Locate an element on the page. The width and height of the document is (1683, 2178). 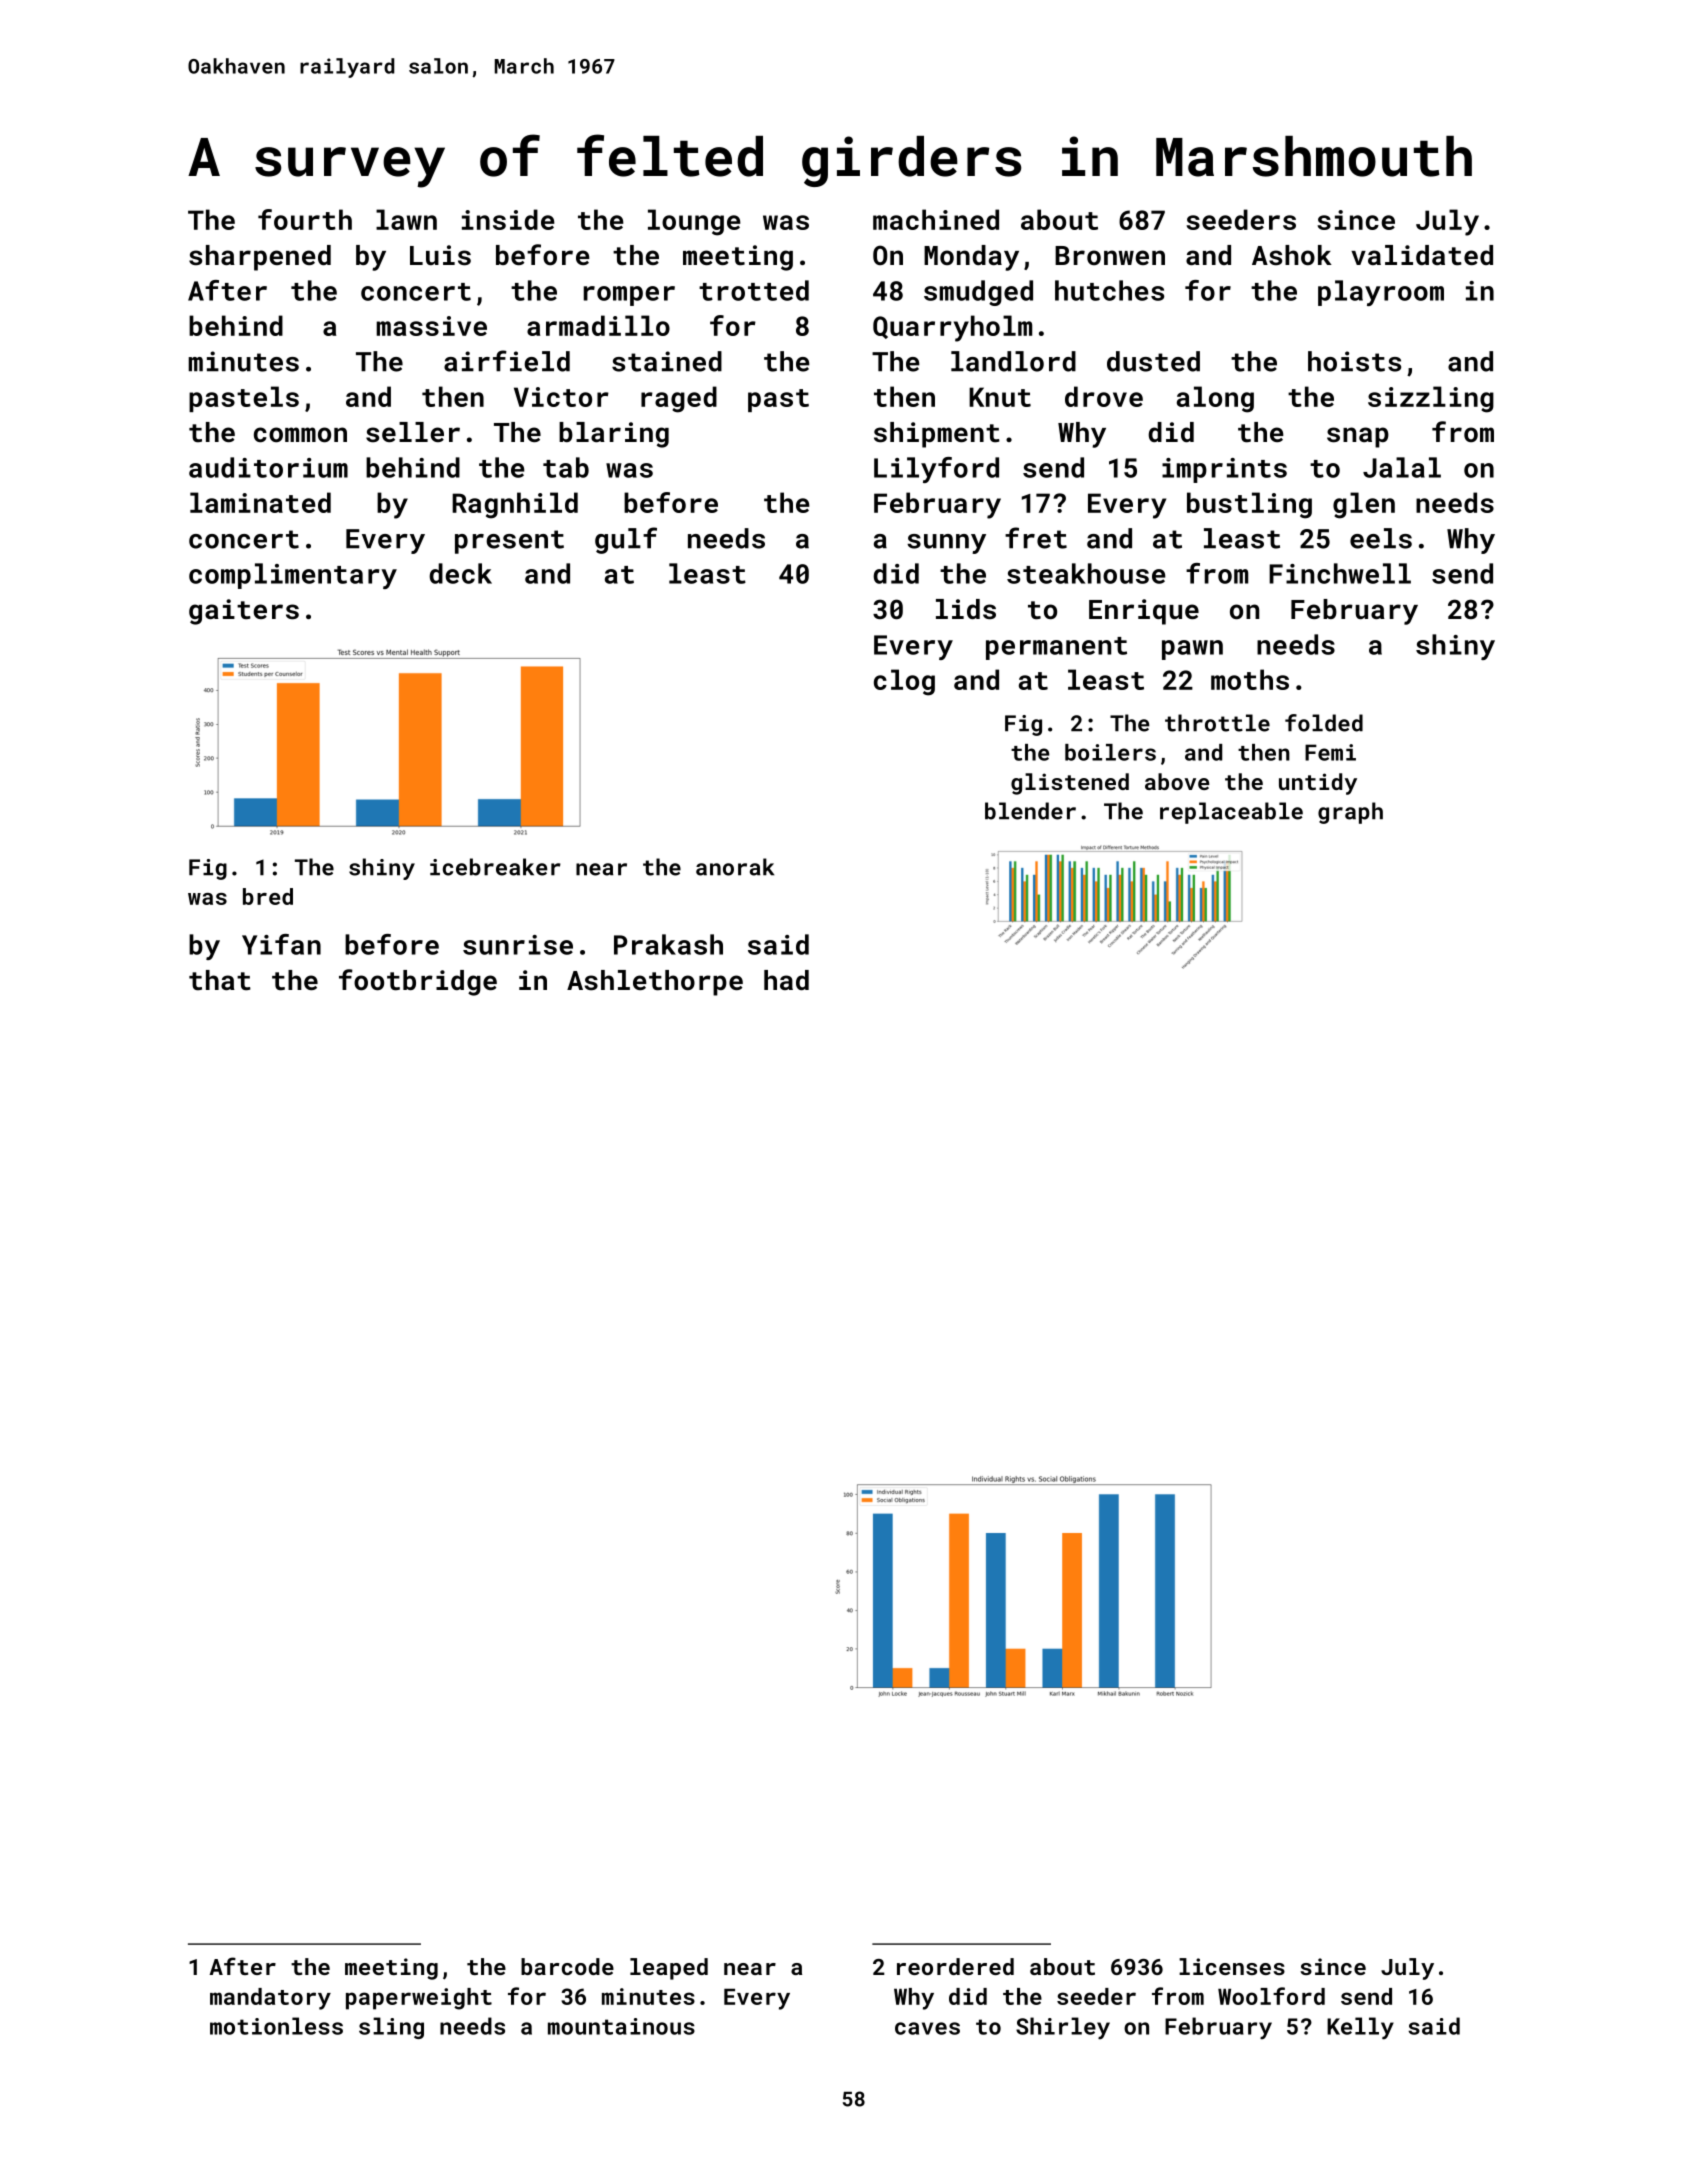
Quarryholm is located at coordinates (952, 328).
